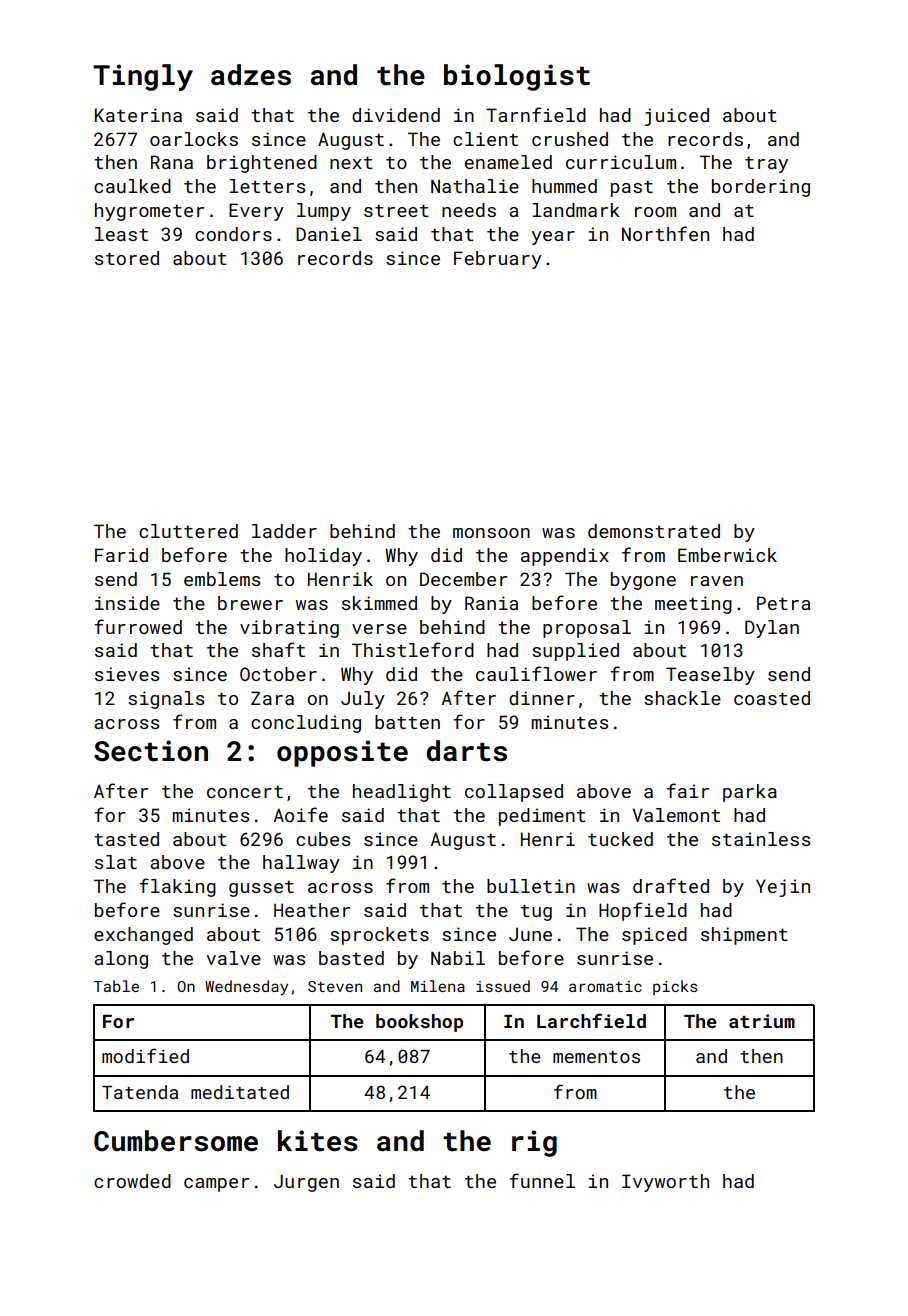  Describe the element at coordinates (166, 700) in the screenshot. I see `signals` at that location.
